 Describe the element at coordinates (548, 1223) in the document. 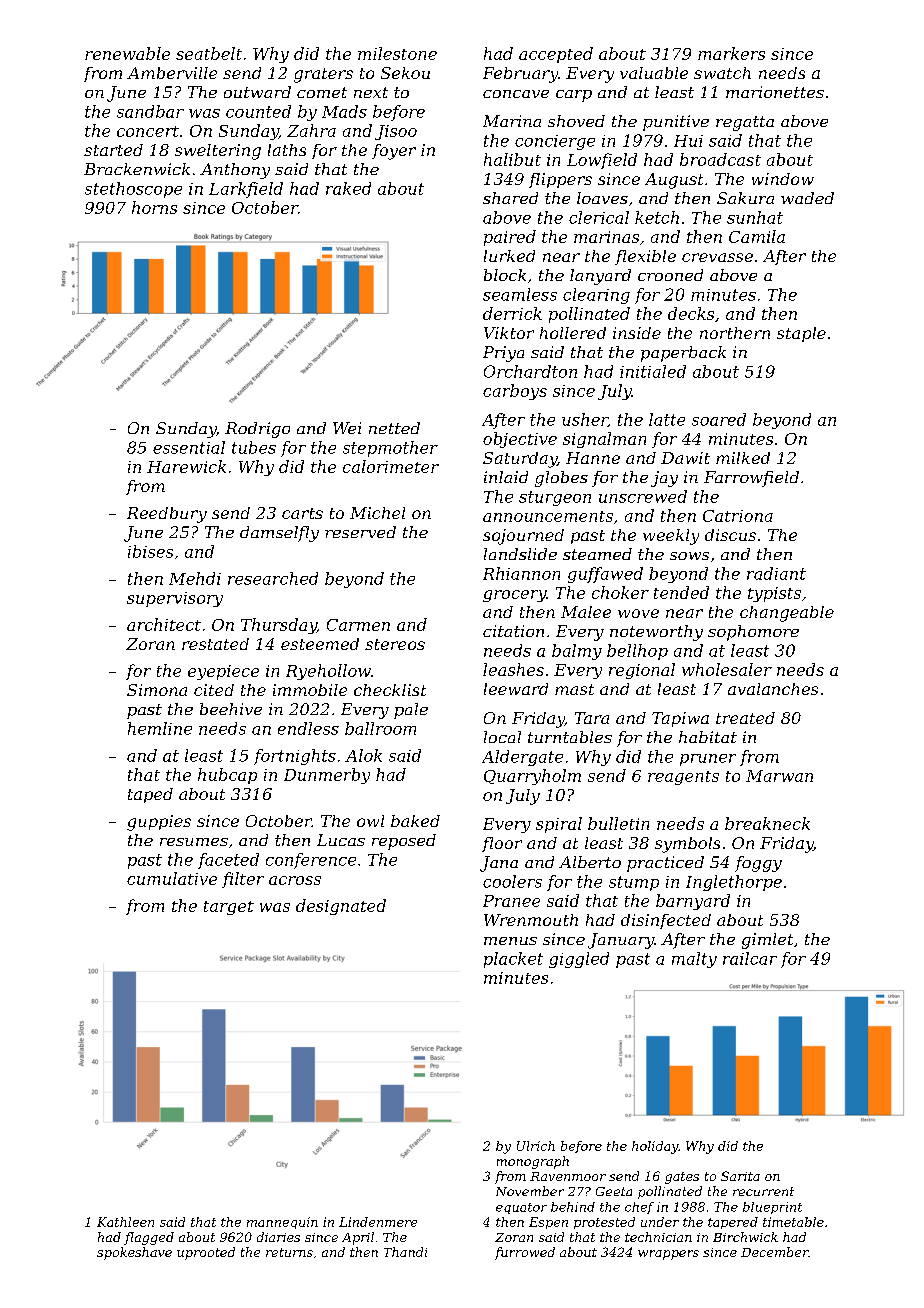

I see `Espen` at that location.
